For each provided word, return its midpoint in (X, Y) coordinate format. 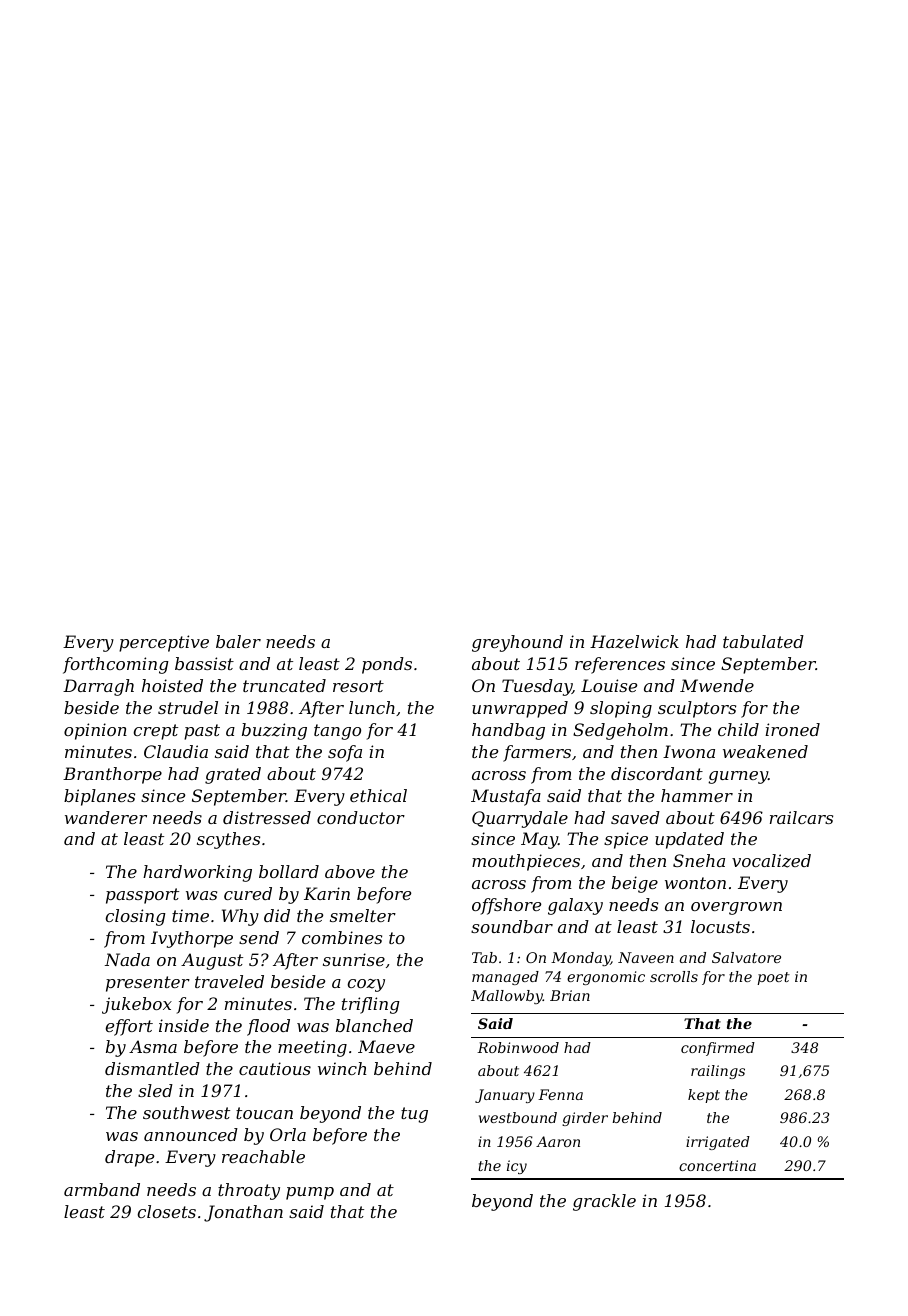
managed (505, 978)
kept (704, 1096)
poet (773, 978)
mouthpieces (526, 862)
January (505, 1096)
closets (167, 1211)
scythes (228, 840)
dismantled (152, 1068)
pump (310, 1193)
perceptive (164, 643)
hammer (697, 795)
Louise (609, 685)
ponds (387, 665)
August (212, 961)
